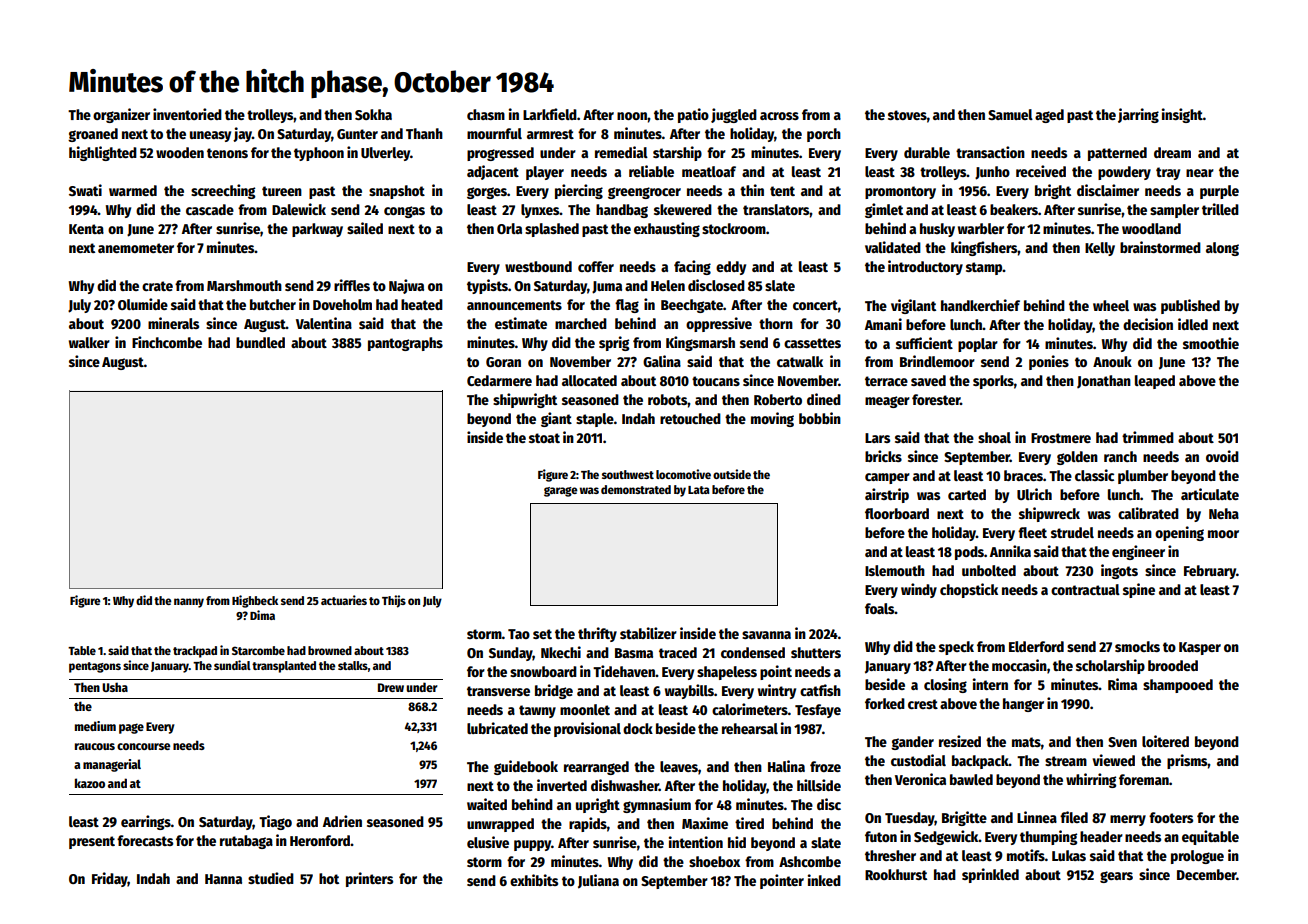 The image size is (1308, 924). Describe the element at coordinates (385, 154) in the screenshot. I see `Ulverley` at that location.
